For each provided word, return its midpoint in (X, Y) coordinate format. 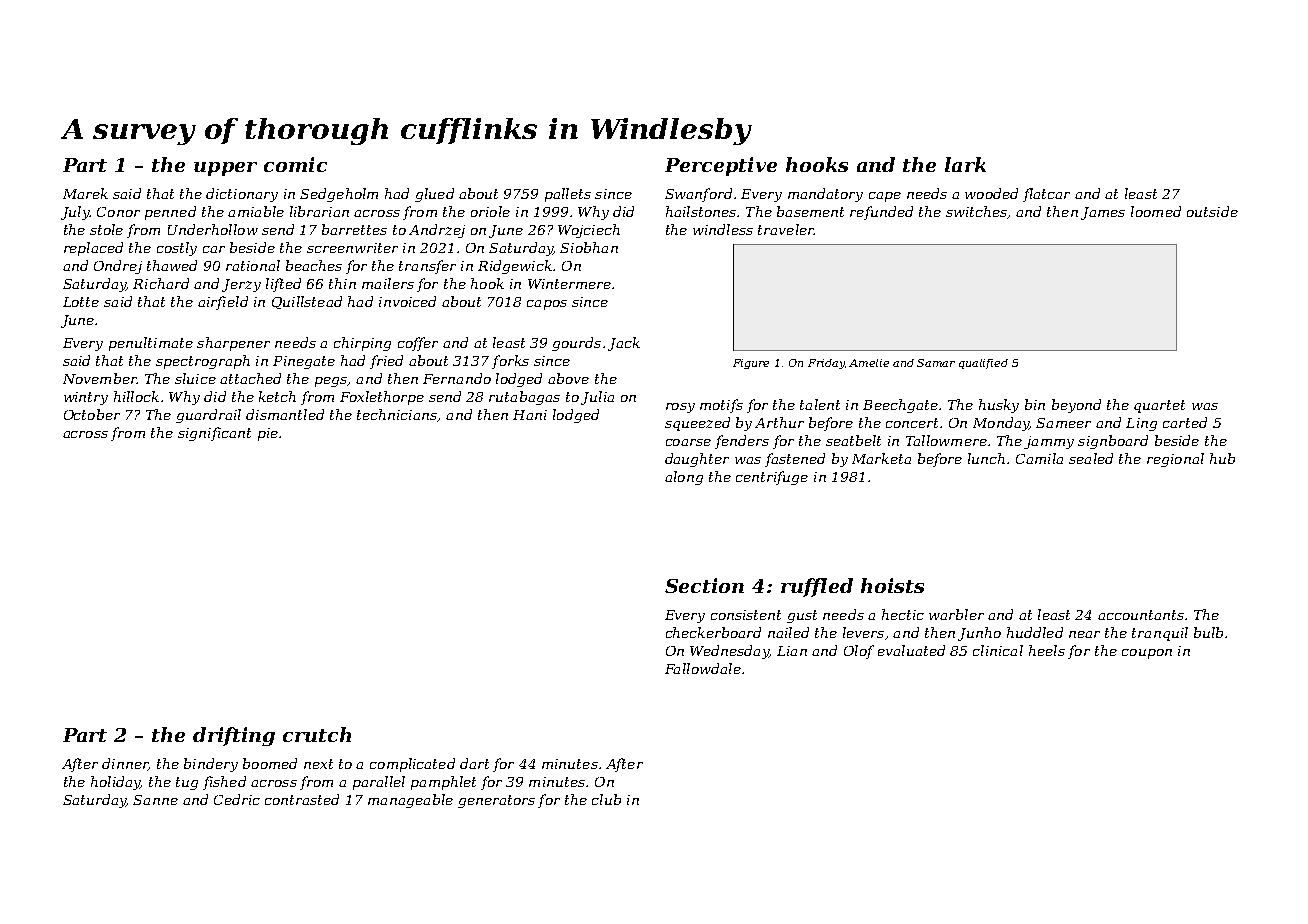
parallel (379, 783)
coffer (418, 344)
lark (965, 164)
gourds (576, 344)
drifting (234, 736)
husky (999, 406)
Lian (792, 651)
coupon (1147, 654)
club (606, 799)
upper (225, 169)
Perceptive (721, 166)
